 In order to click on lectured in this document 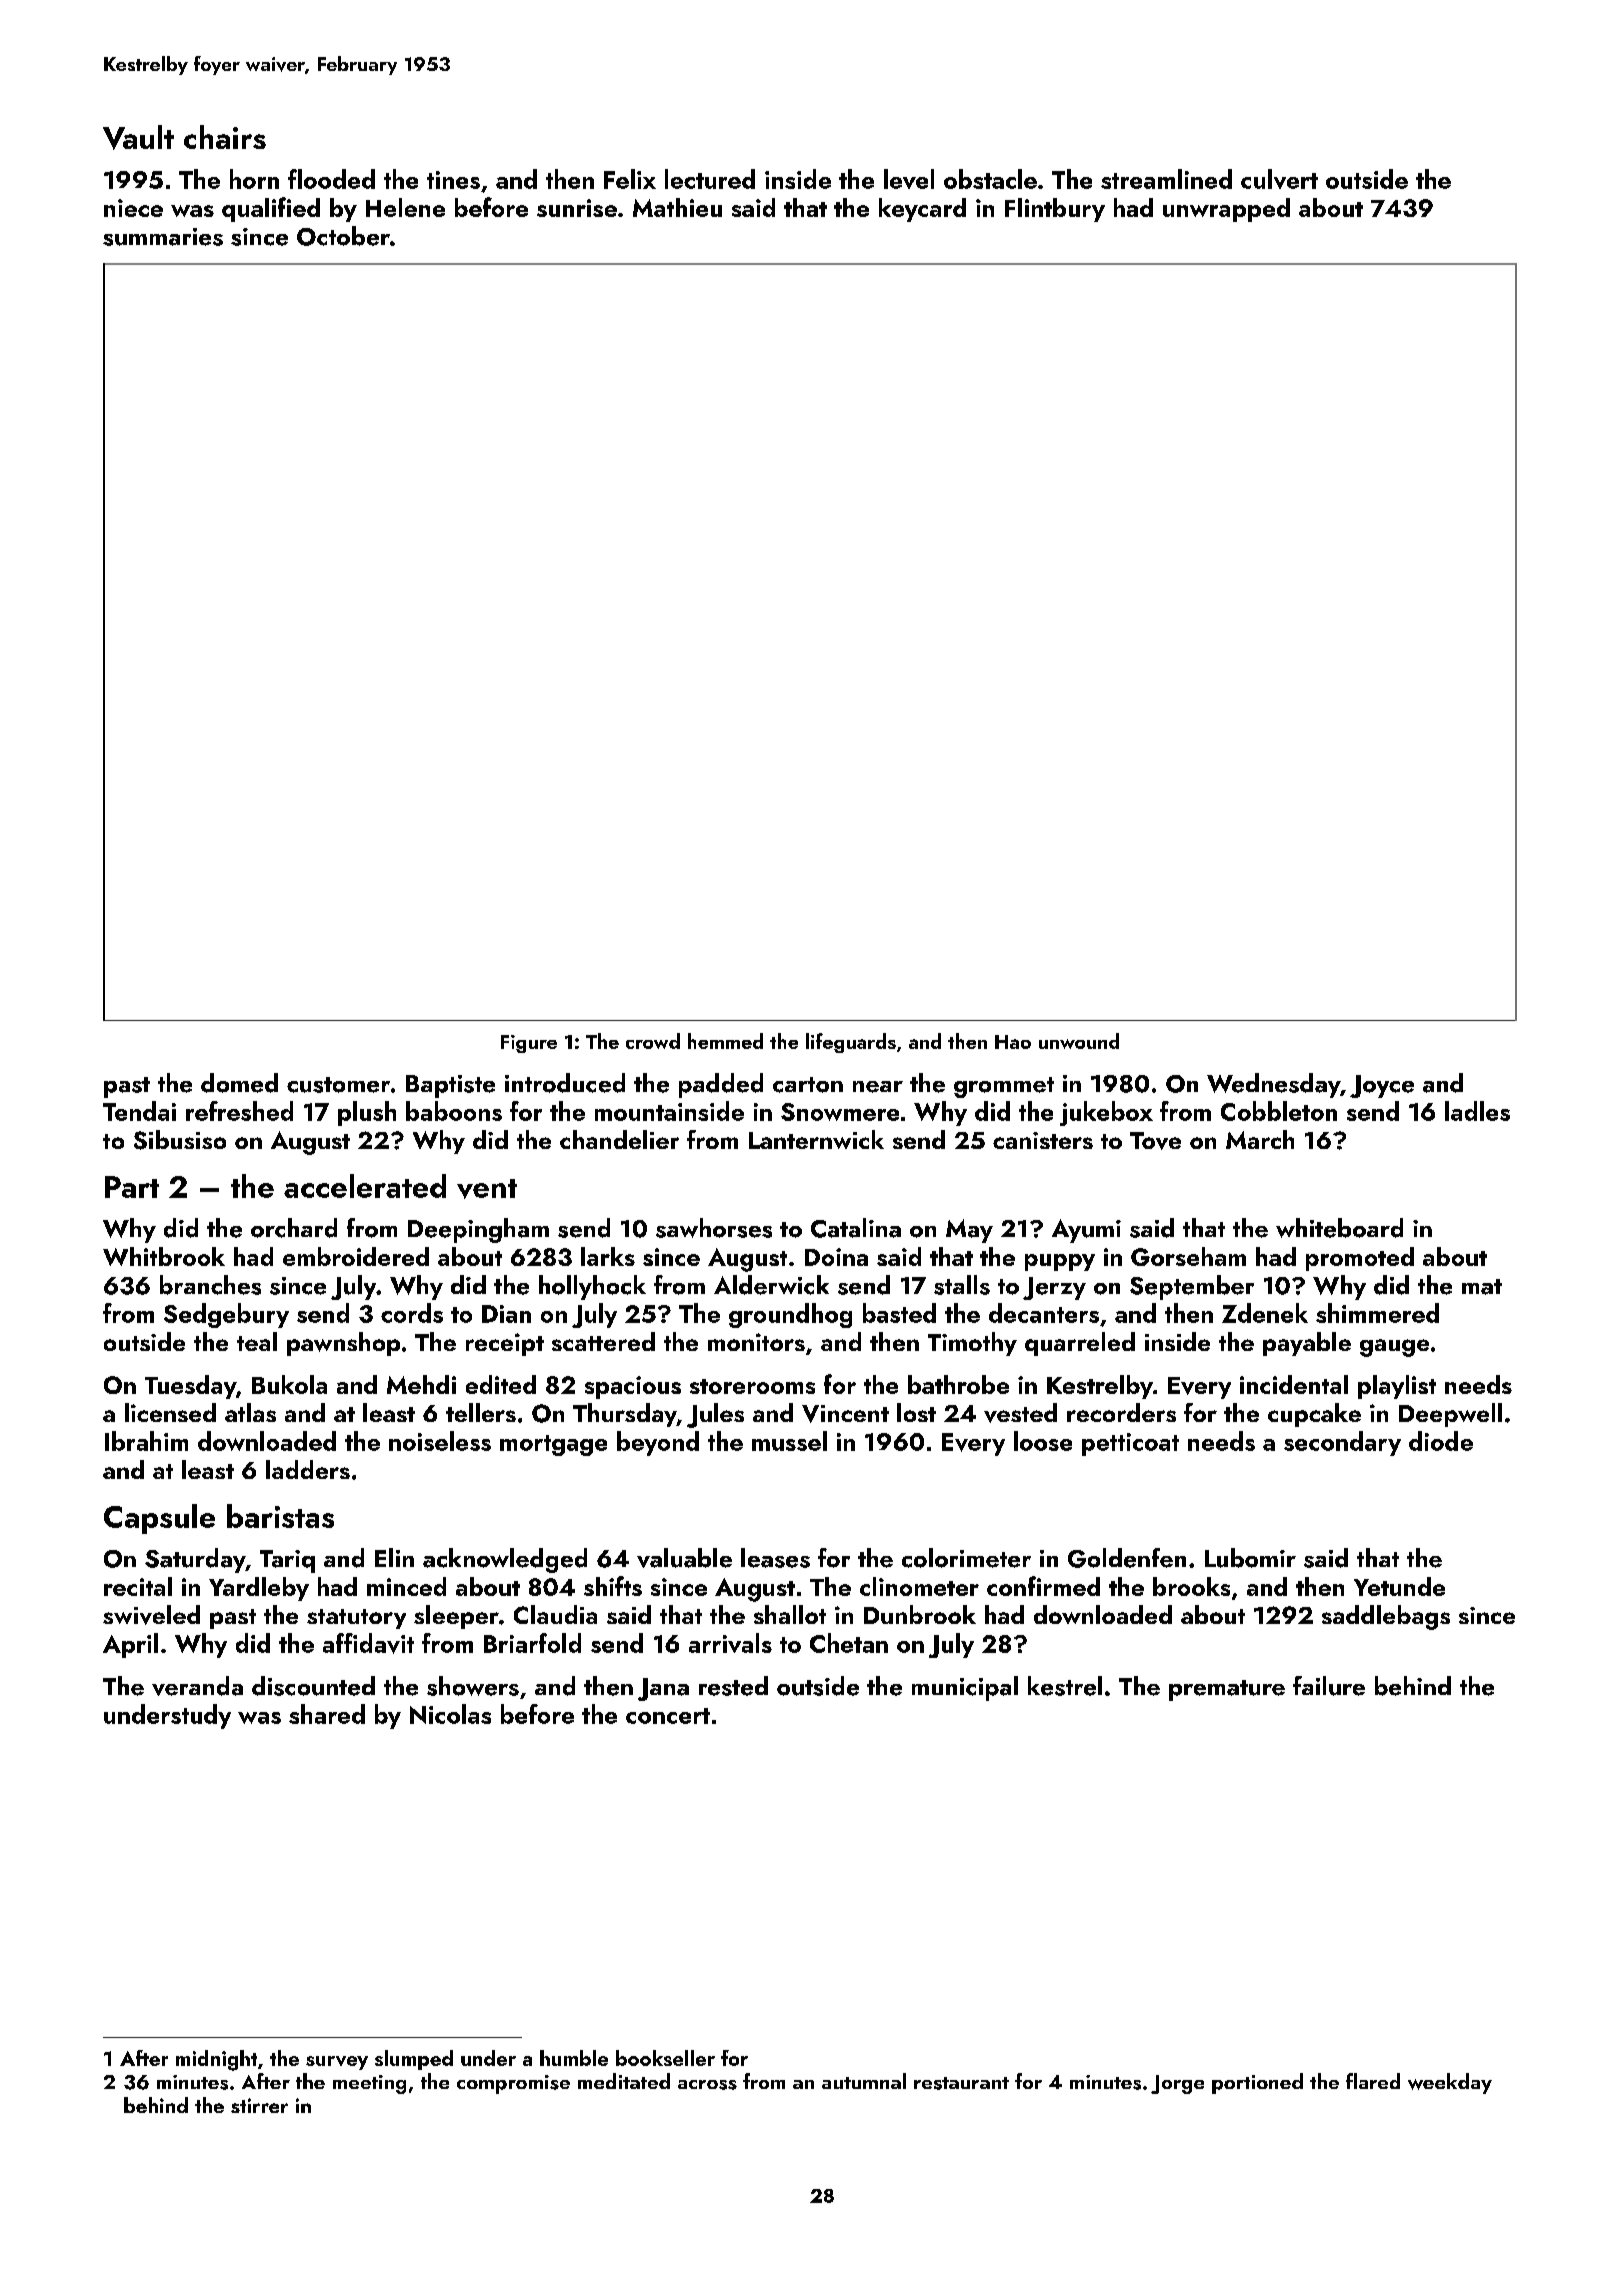, I will do `click(710, 179)`.
